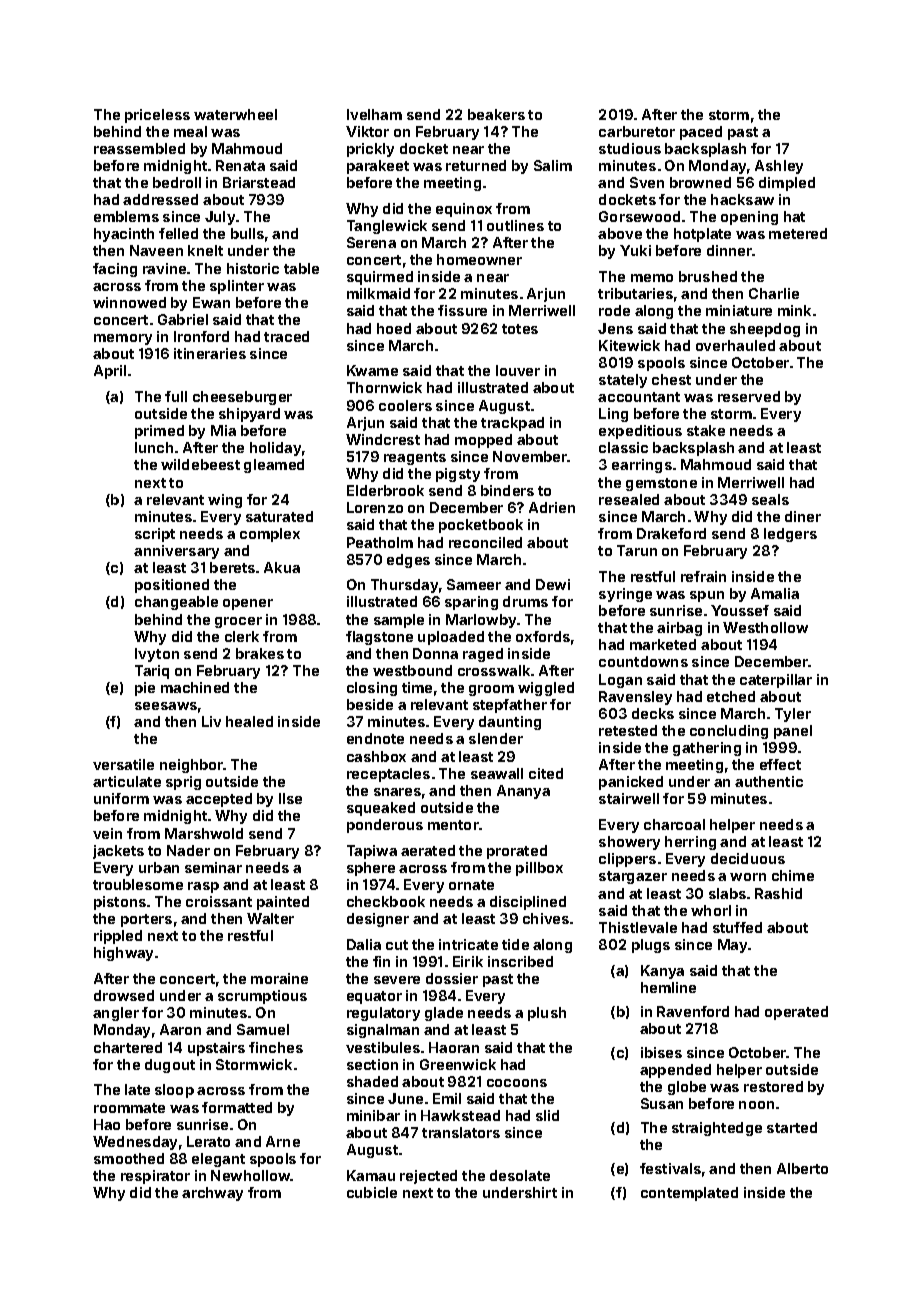 Image resolution: width=924 pixels, height=1308 pixels. I want to click on finches, so click(276, 1047).
